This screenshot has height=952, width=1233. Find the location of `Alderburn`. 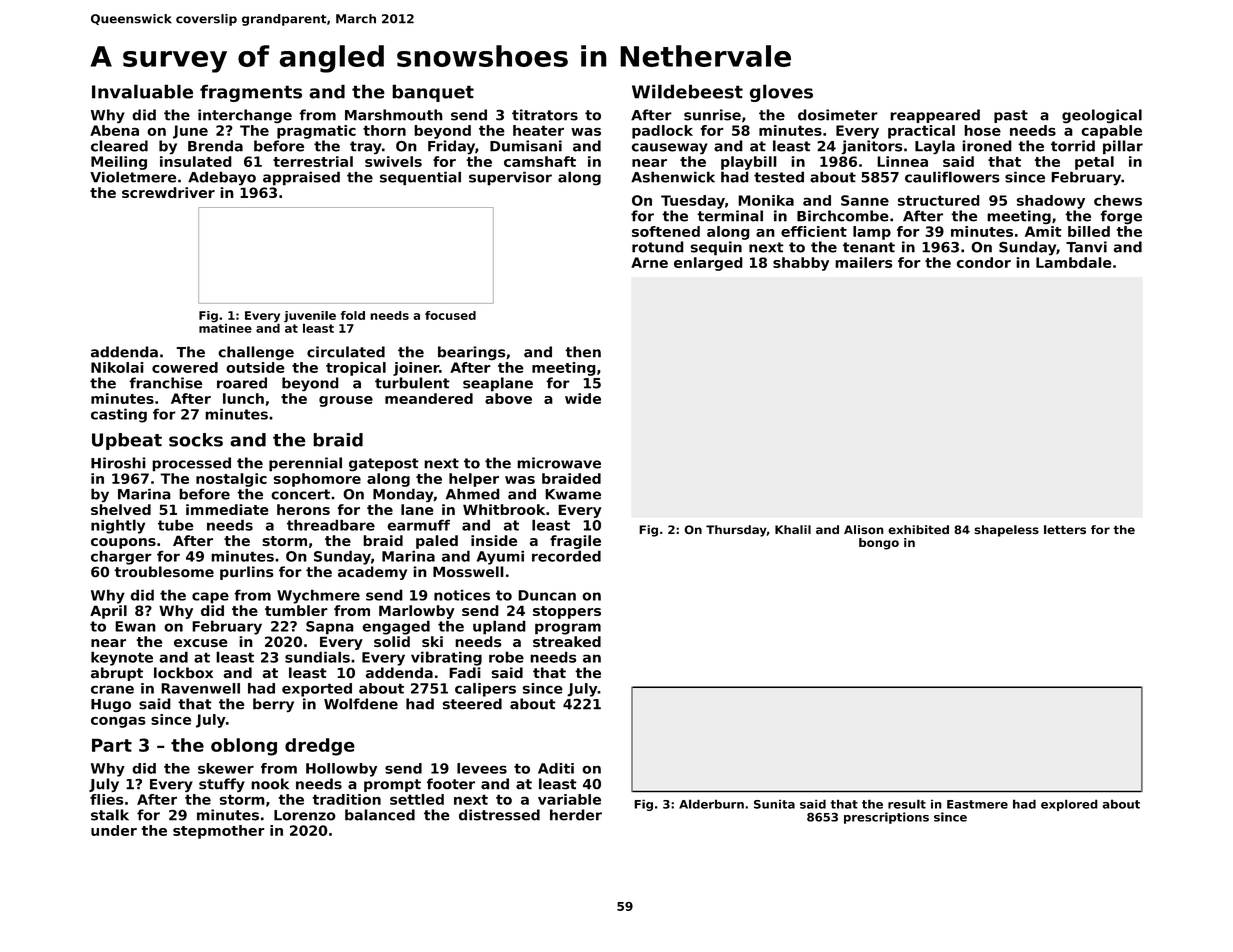

Alderburn is located at coordinates (711, 804).
